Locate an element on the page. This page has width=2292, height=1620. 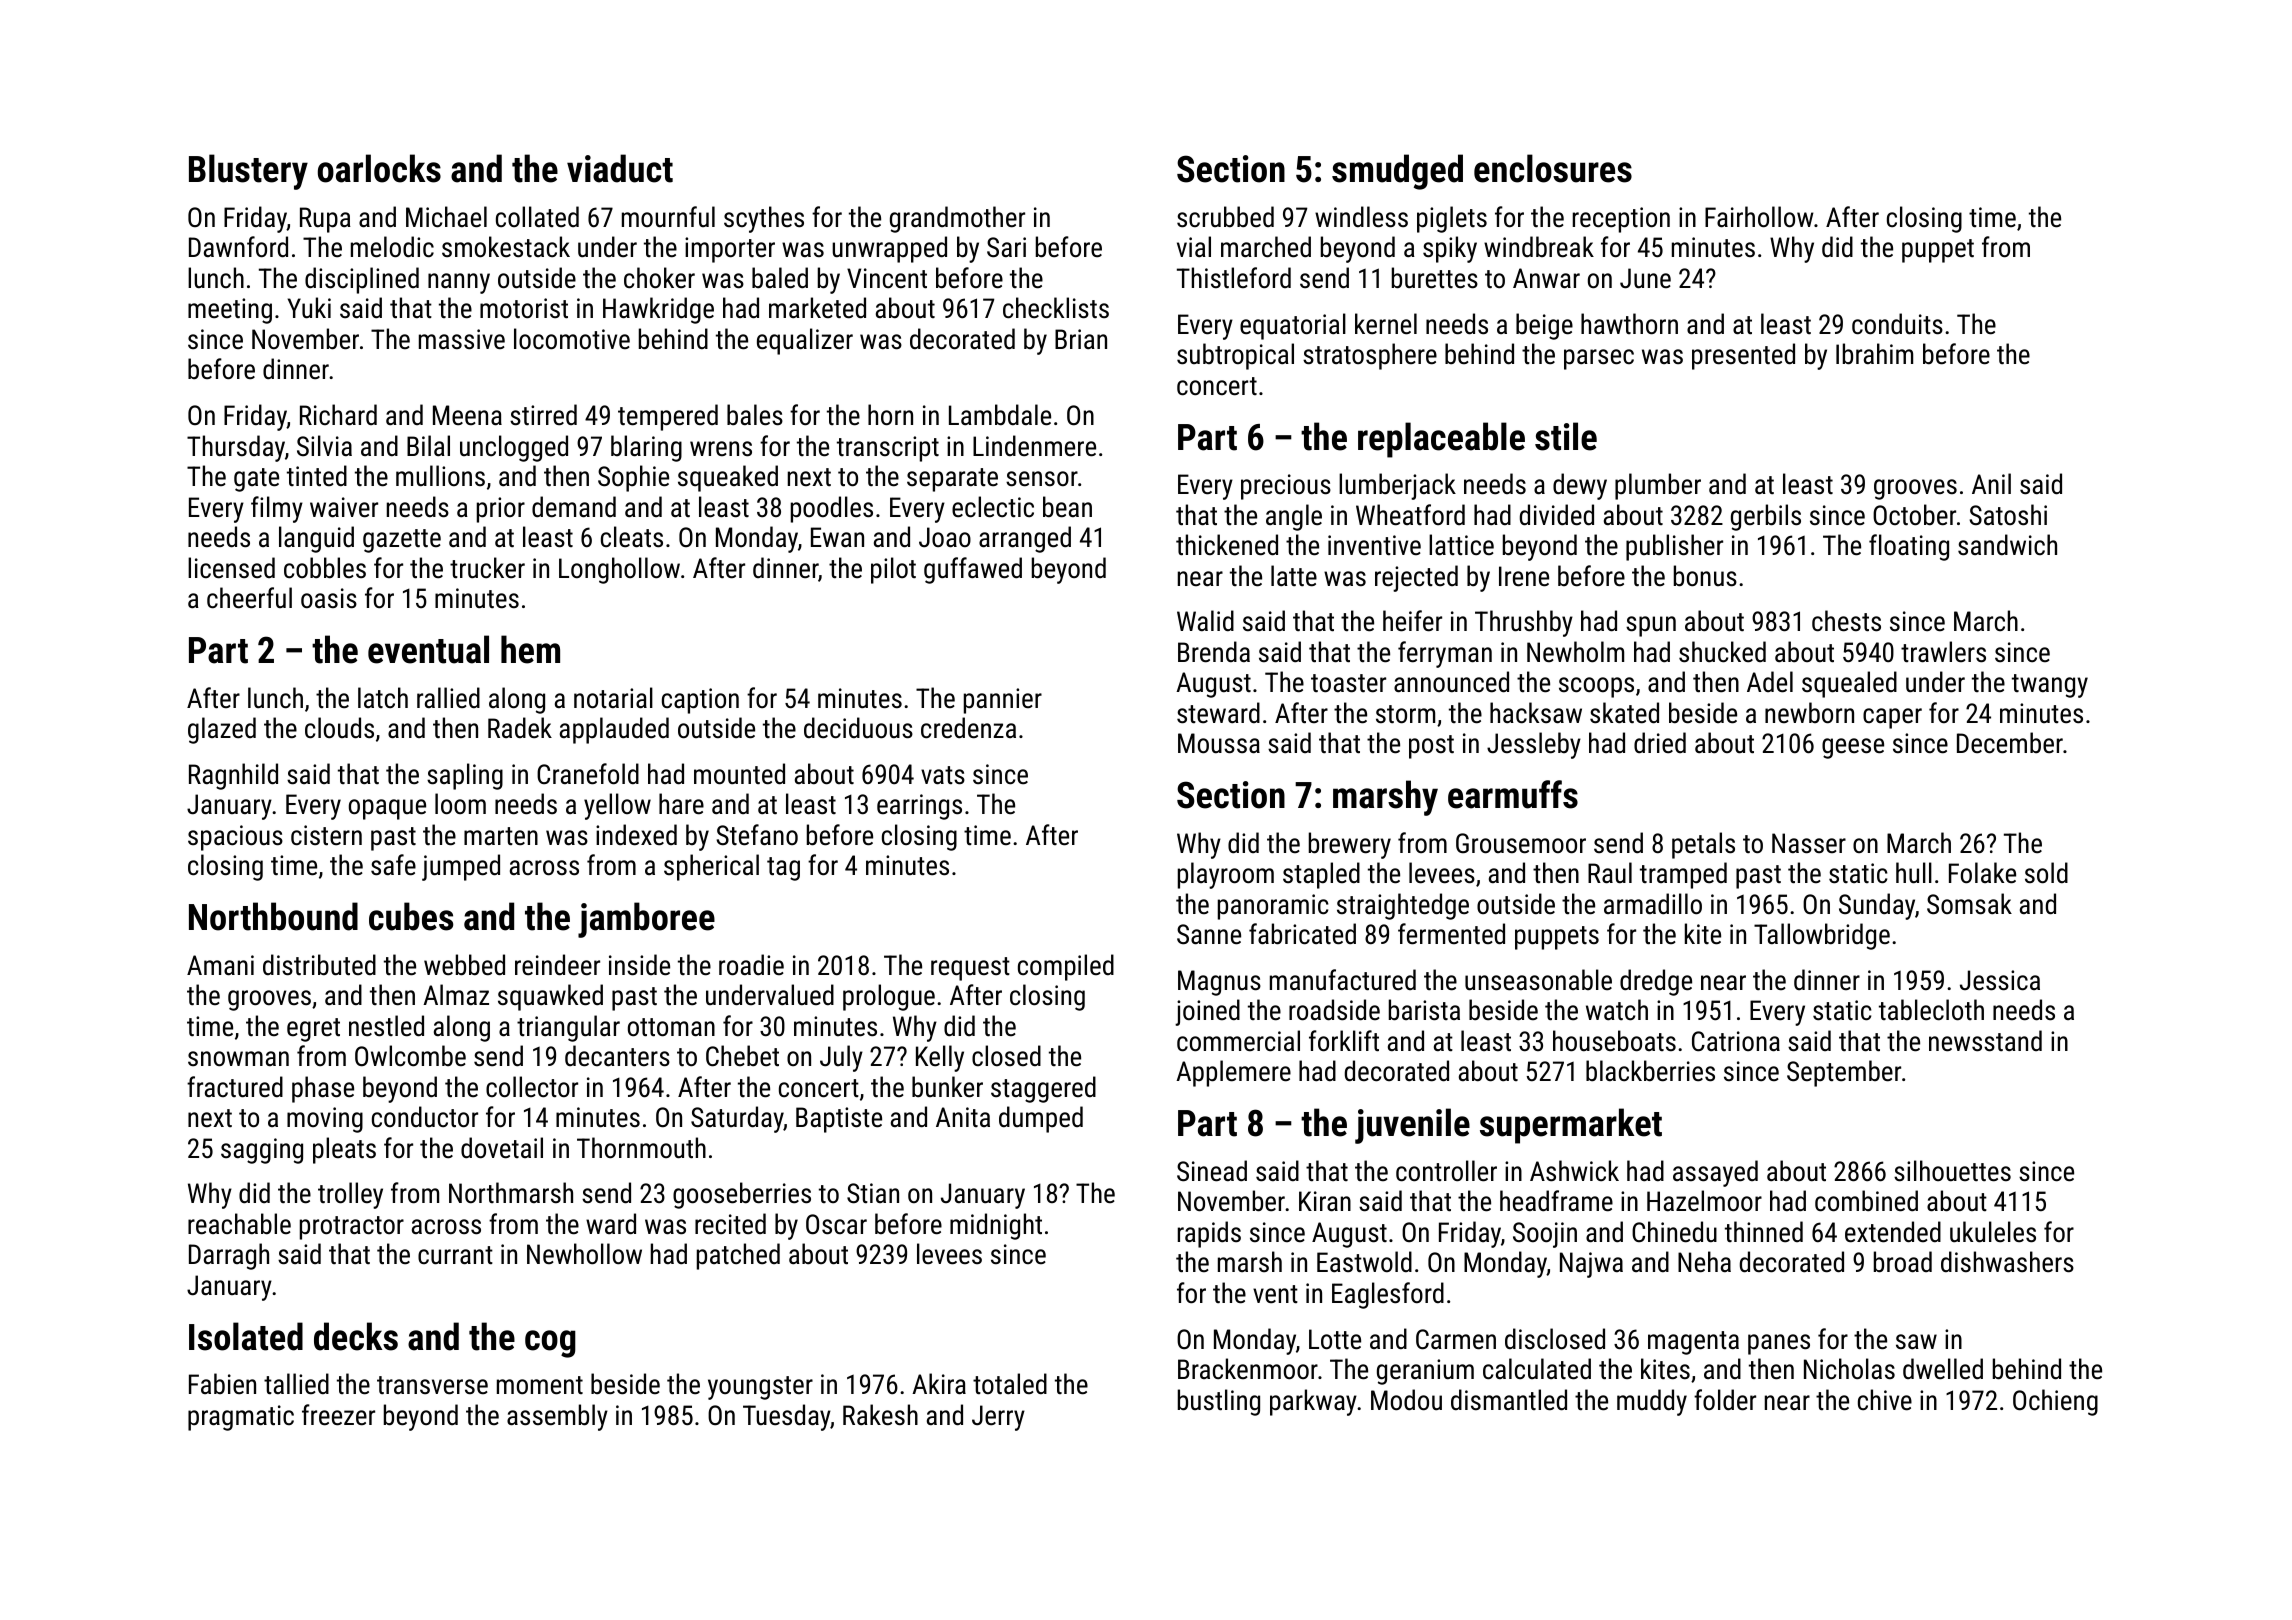
enclosures is located at coordinates (1553, 168).
